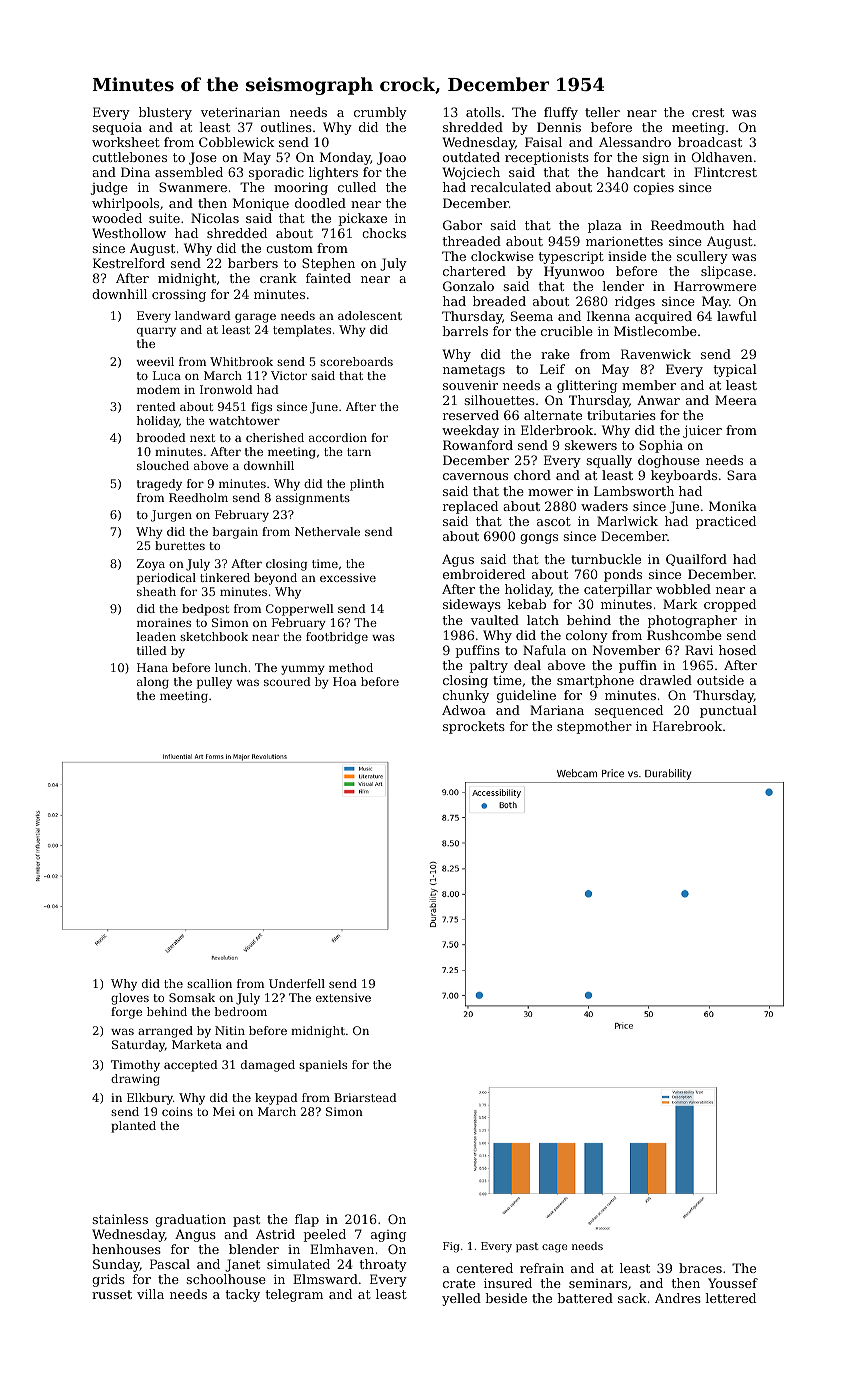 The height and width of the screenshot is (1400, 849). What do you see at coordinates (240, 112) in the screenshot?
I see `veterinarian` at bounding box center [240, 112].
